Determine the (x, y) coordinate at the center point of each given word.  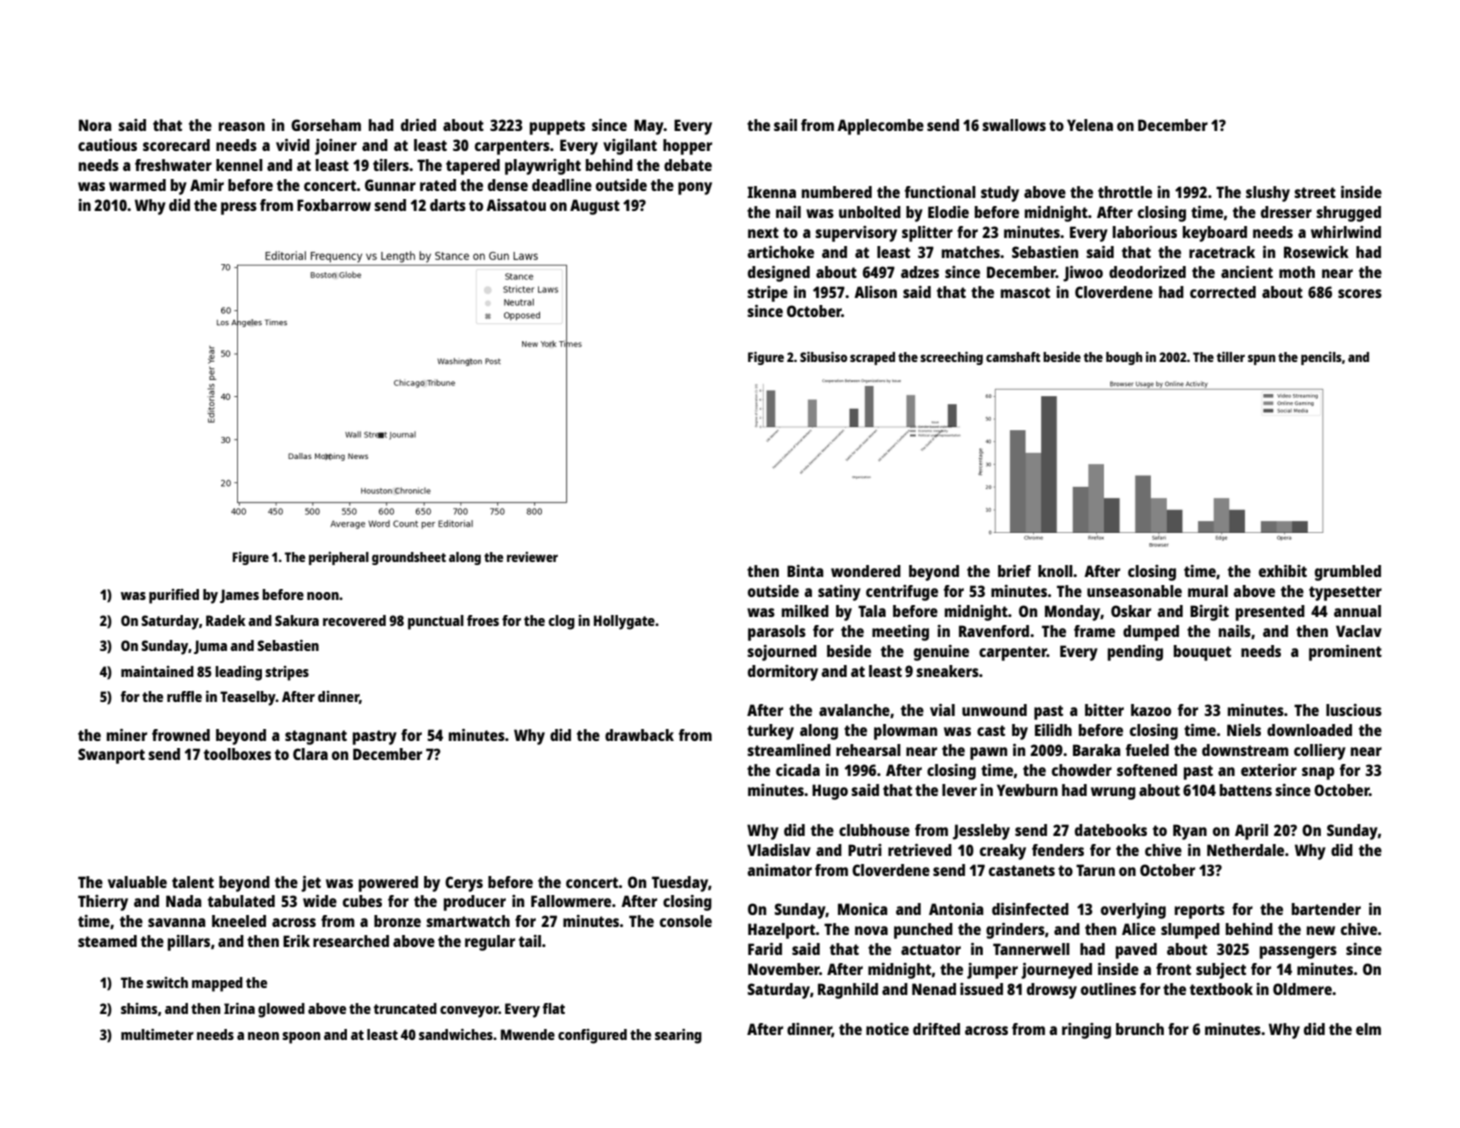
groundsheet (409, 558)
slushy (1268, 194)
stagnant (316, 737)
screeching (951, 358)
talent (193, 882)
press (239, 208)
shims (139, 1008)
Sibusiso (823, 357)
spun (1261, 359)
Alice (1139, 929)
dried (418, 125)
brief (1014, 571)
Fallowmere (571, 901)
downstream (1245, 750)
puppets (557, 127)
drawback (639, 735)
